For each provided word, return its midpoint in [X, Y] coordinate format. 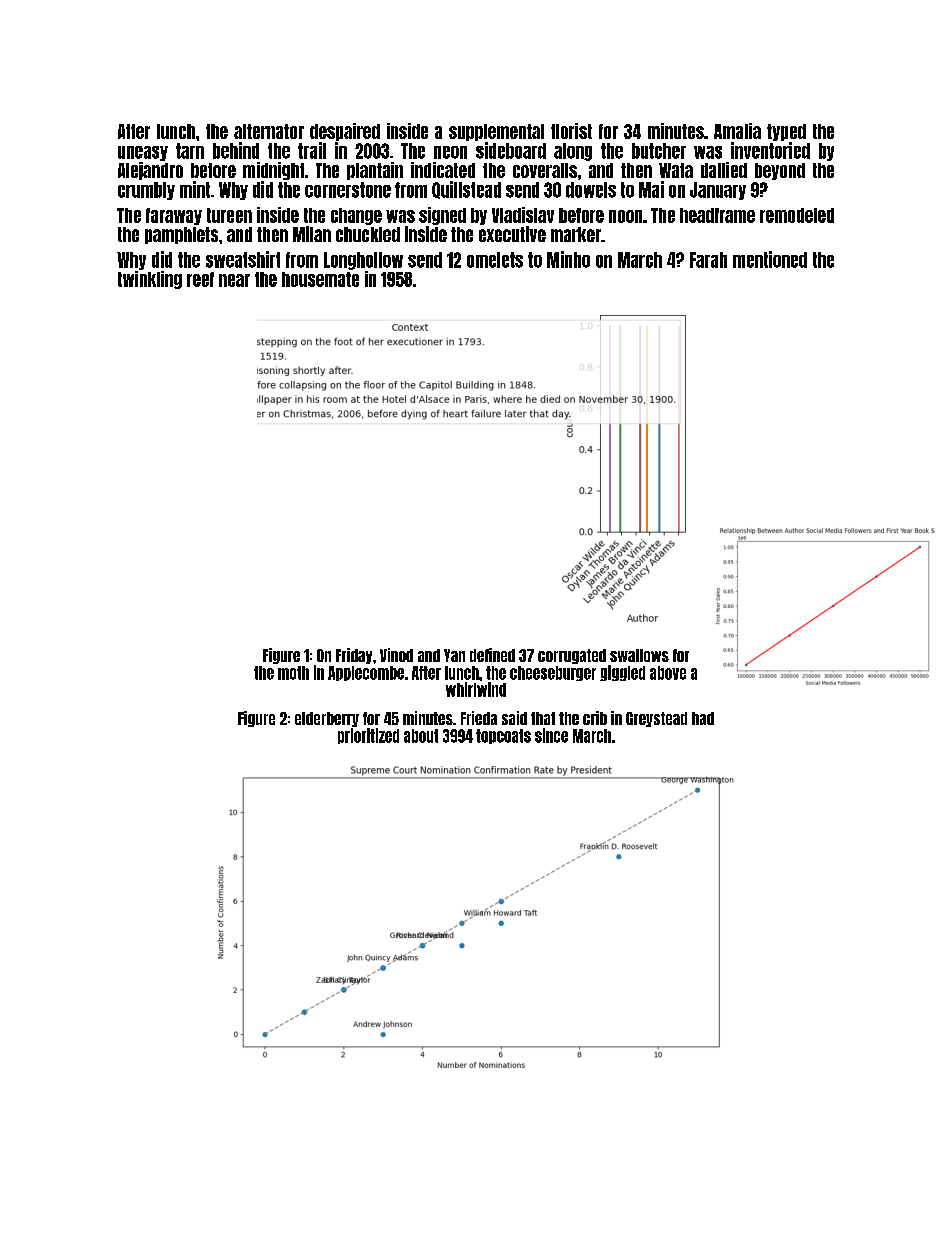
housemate [320, 279]
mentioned [770, 259]
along [573, 152]
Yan [454, 655]
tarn [190, 151]
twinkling [150, 280]
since [551, 735]
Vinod [396, 655]
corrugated [572, 656]
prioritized [368, 736]
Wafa [676, 170]
